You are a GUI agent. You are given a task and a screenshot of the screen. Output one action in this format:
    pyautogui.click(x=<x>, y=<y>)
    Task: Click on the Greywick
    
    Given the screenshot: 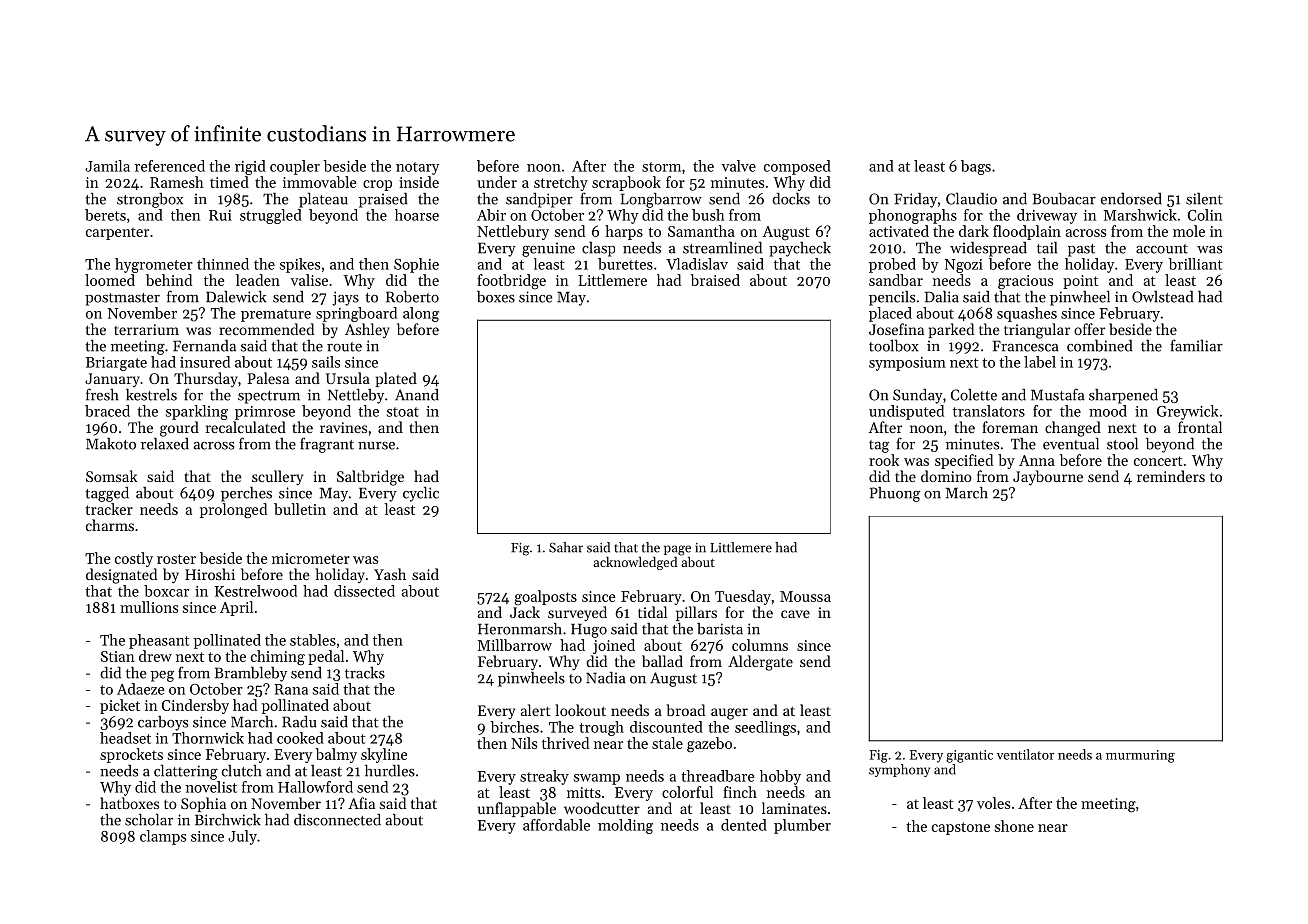 What is the action you would take?
    pyautogui.click(x=1187, y=412)
